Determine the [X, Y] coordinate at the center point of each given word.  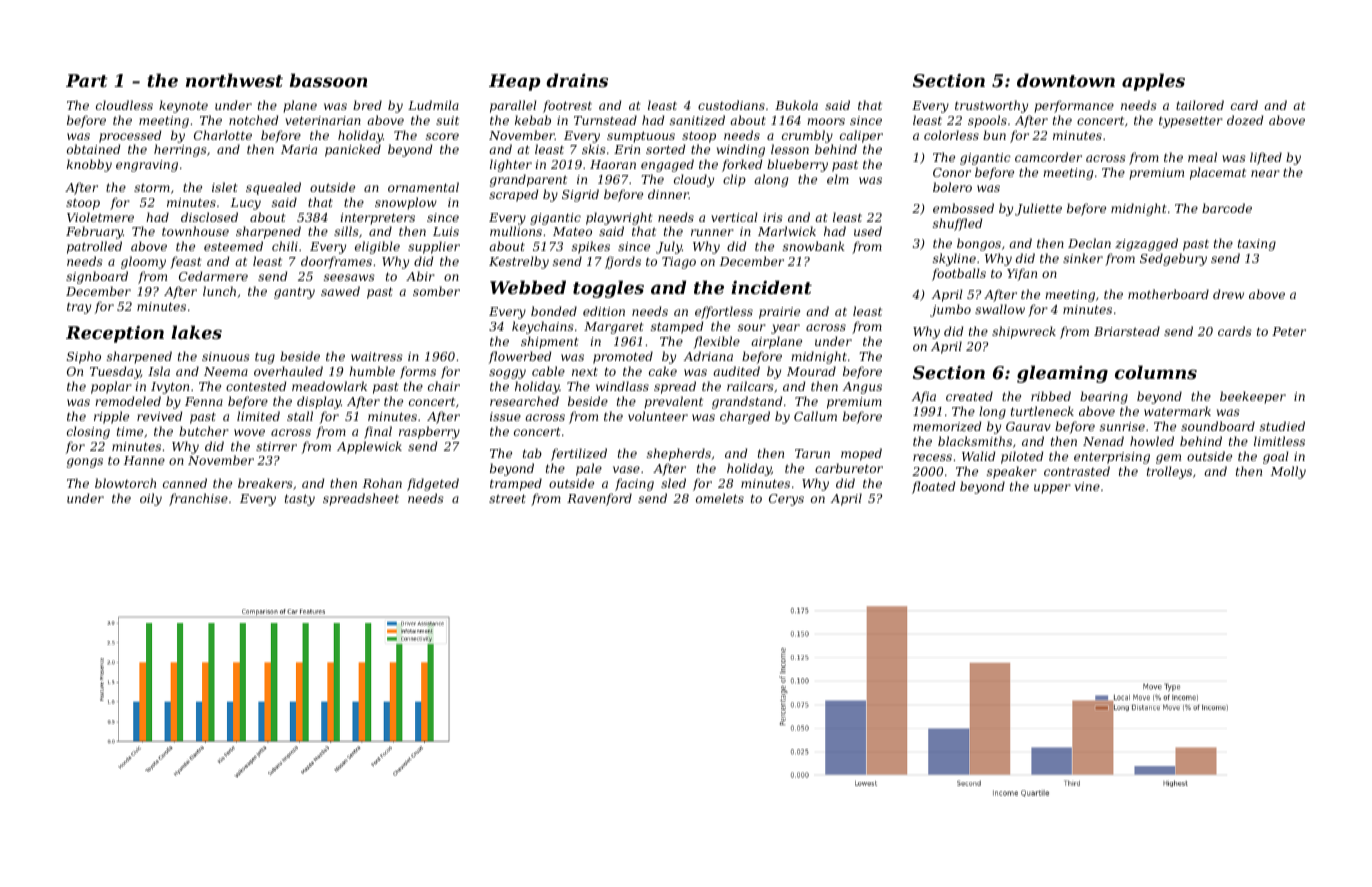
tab [532, 453]
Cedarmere [213, 276]
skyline [954, 259]
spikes [591, 247]
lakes [196, 332]
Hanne [144, 460]
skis [594, 149]
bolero [952, 187]
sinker [1083, 258]
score [442, 136]
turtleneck [1042, 411]
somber [436, 291]
